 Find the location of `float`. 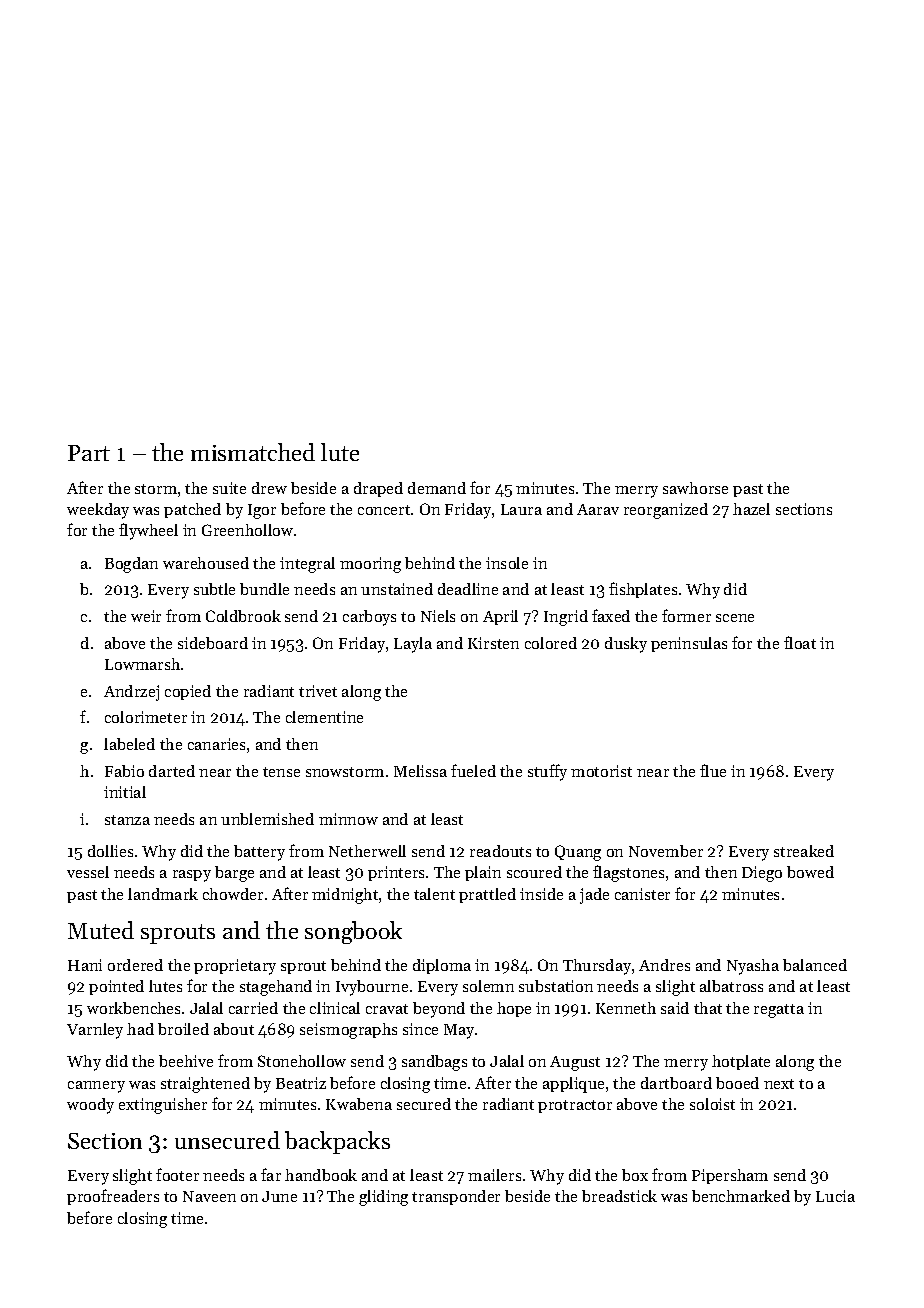

float is located at coordinates (800, 642).
